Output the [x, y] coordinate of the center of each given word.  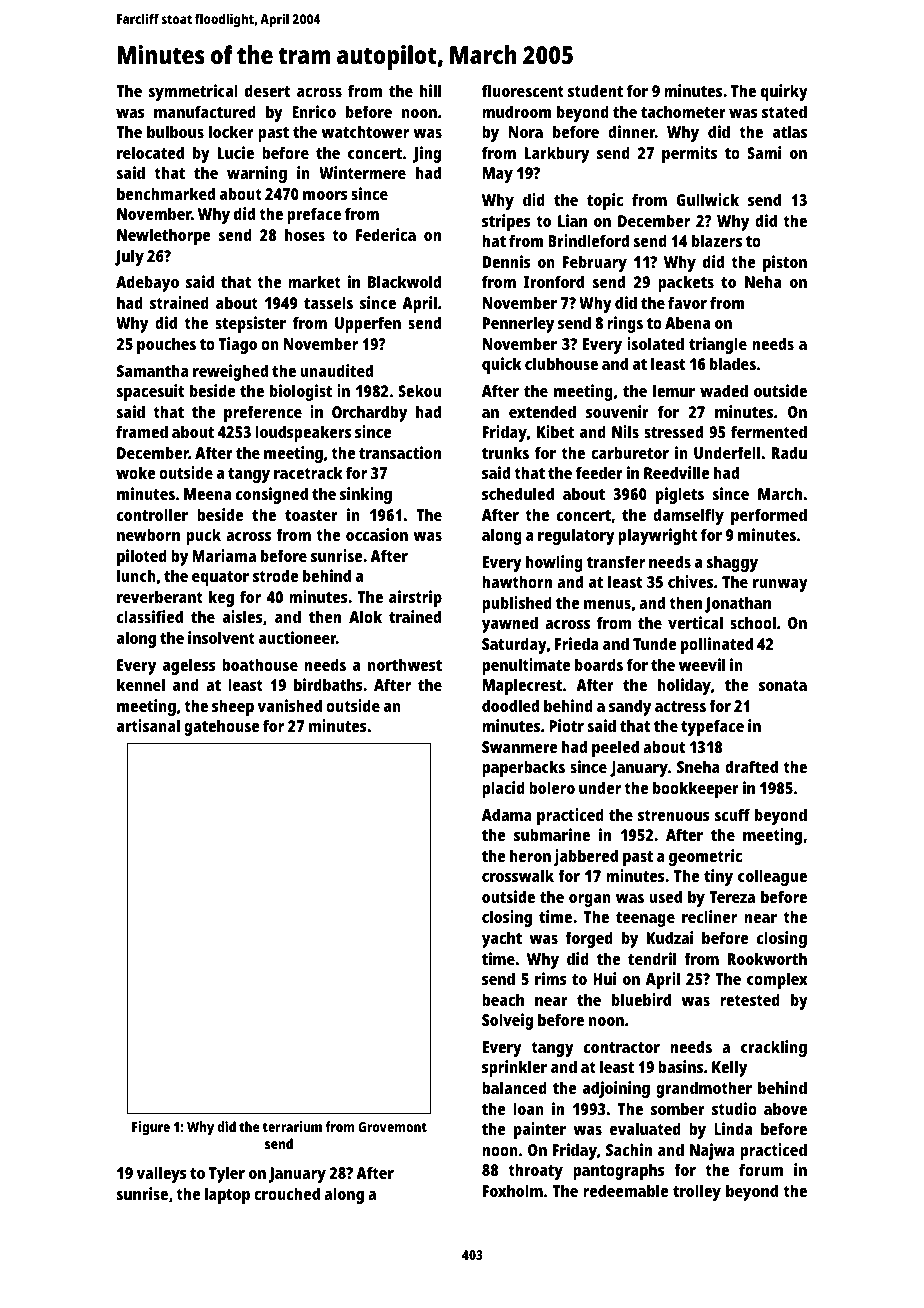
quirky [784, 92]
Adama [507, 814]
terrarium [292, 1126]
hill [430, 90]
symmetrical [193, 92]
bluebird [641, 999]
